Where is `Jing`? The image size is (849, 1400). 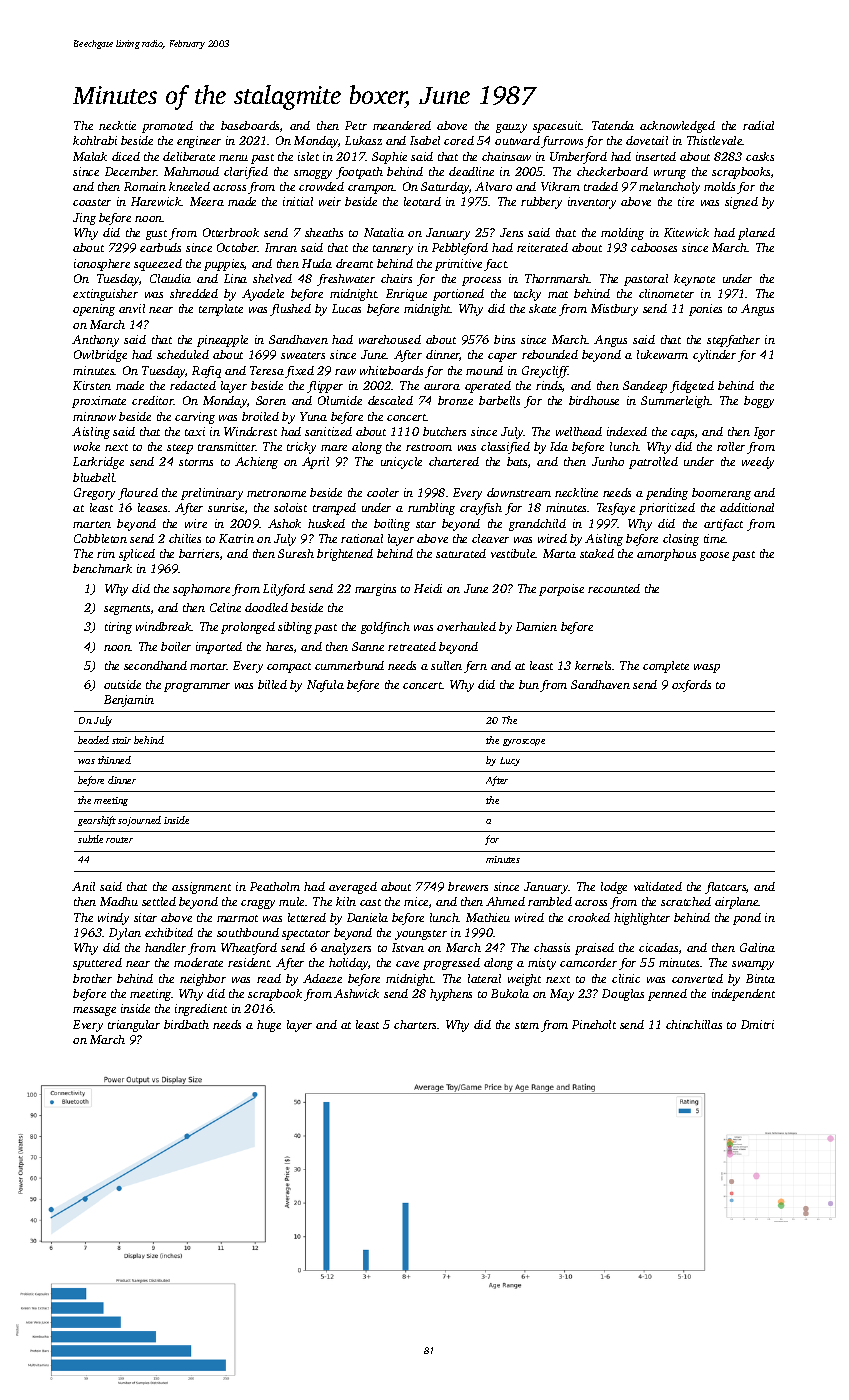 Jing is located at coordinates (84, 219).
